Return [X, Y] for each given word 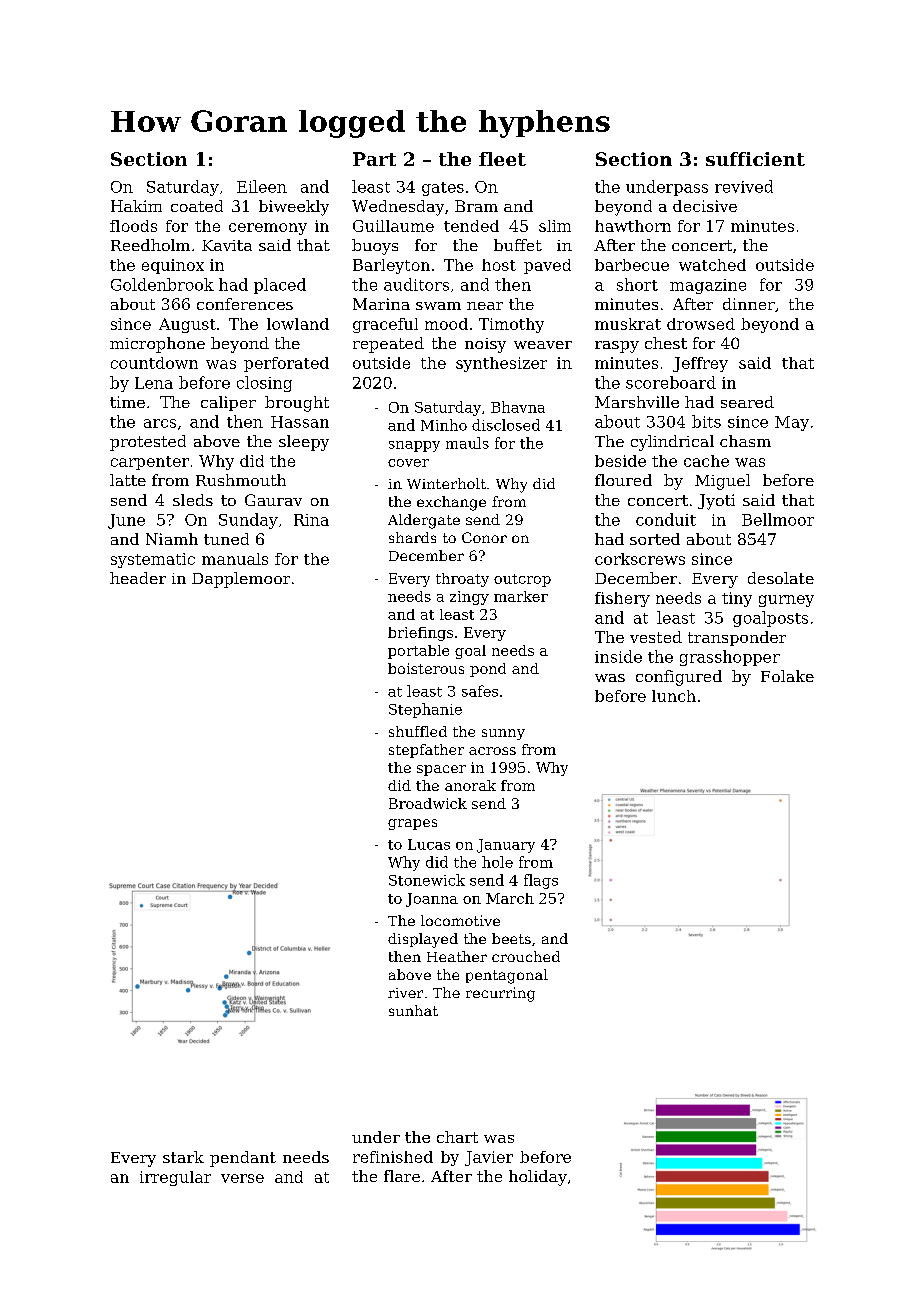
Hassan [300, 422]
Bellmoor [778, 519]
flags [541, 881]
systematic [153, 560]
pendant [243, 1159]
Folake [787, 676]
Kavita [227, 245]
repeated [388, 345]
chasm [745, 441]
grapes [412, 824]
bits [706, 421]
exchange [451, 503]
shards [412, 537]
